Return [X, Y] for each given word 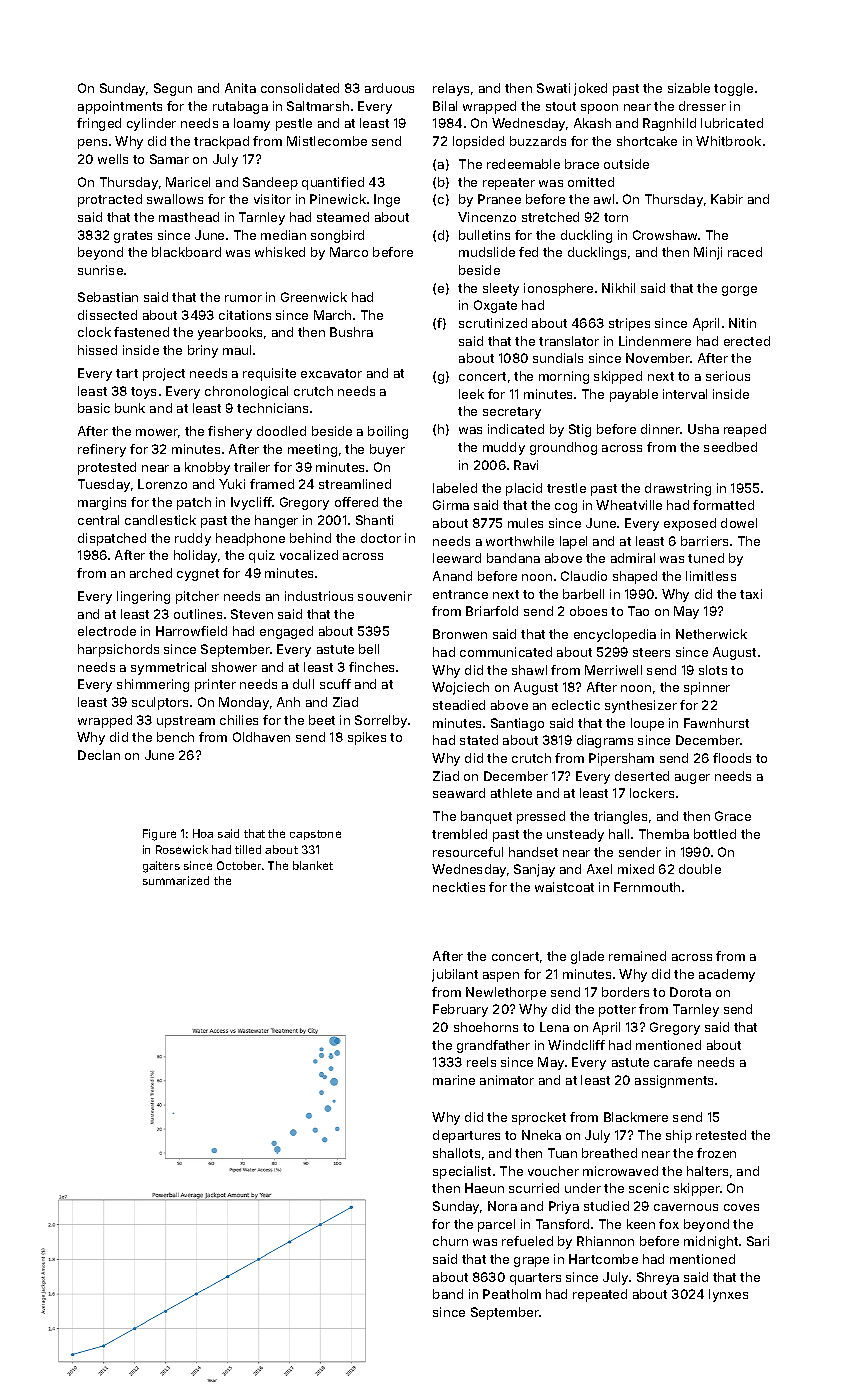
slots [713, 670]
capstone [315, 835]
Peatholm [512, 1294]
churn [450, 1241]
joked [590, 89]
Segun [173, 89]
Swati [553, 88]
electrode [107, 631]
